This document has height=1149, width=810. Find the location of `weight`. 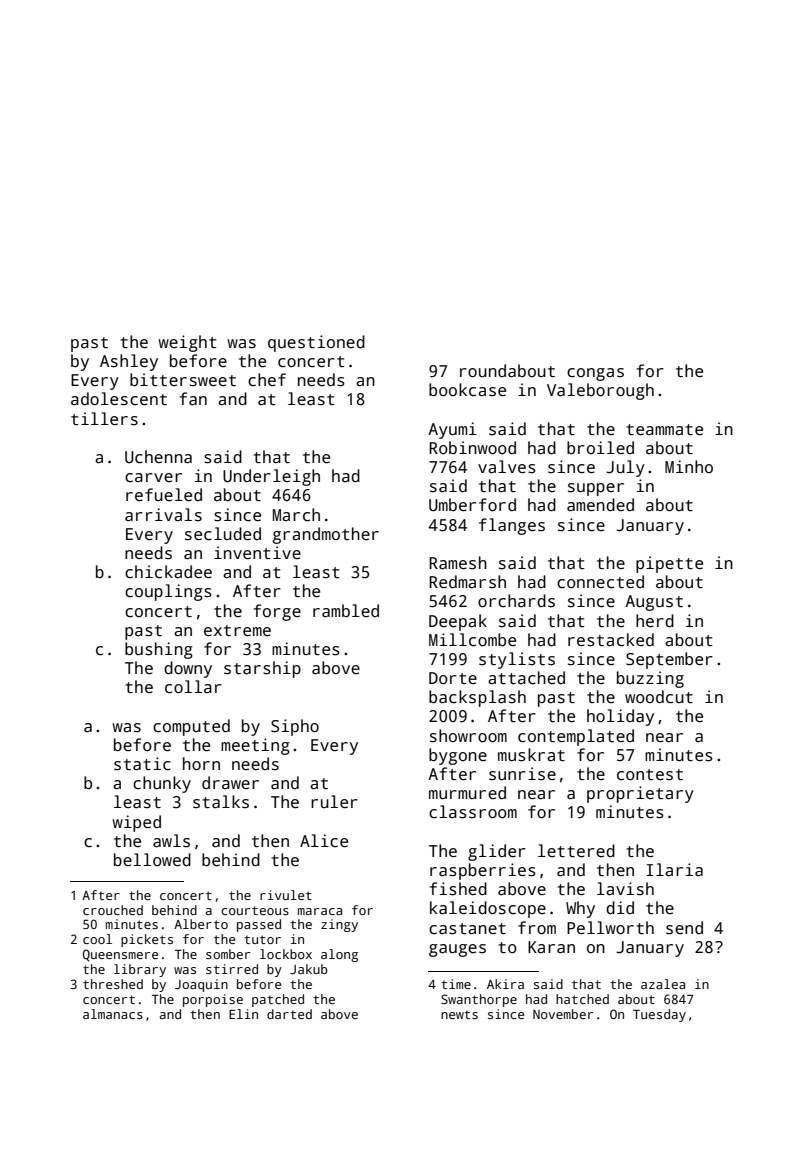

weight is located at coordinates (187, 343).
